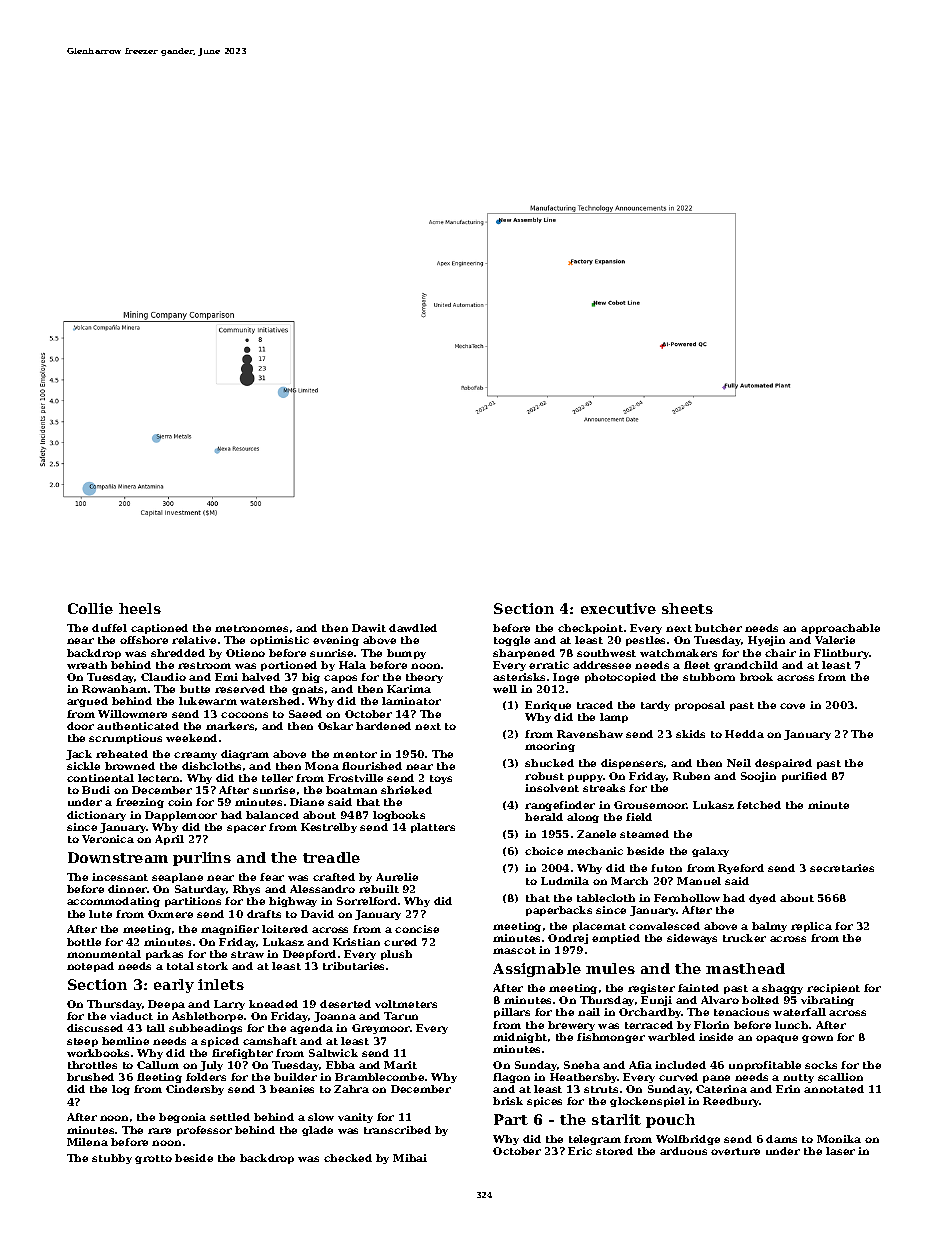 The image size is (952, 1233). Describe the element at coordinates (204, 1131) in the screenshot. I see `professor` at that location.
